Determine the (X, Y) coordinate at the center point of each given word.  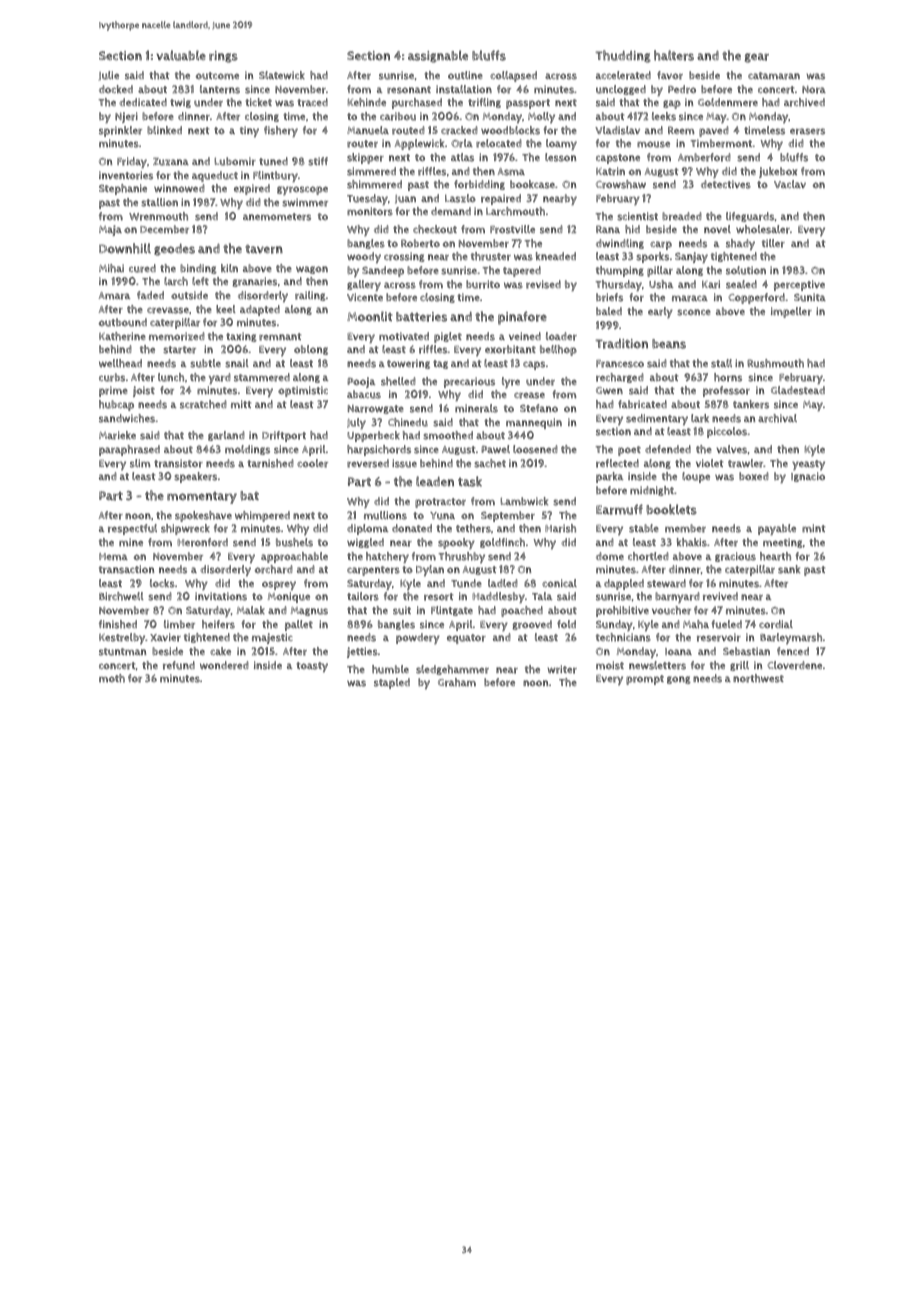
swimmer (305, 202)
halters (674, 55)
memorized (177, 336)
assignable (438, 56)
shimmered (374, 184)
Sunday (614, 626)
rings (223, 57)
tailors (363, 596)
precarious (469, 382)
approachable (294, 557)
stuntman (122, 652)
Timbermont (721, 143)
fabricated (642, 404)
